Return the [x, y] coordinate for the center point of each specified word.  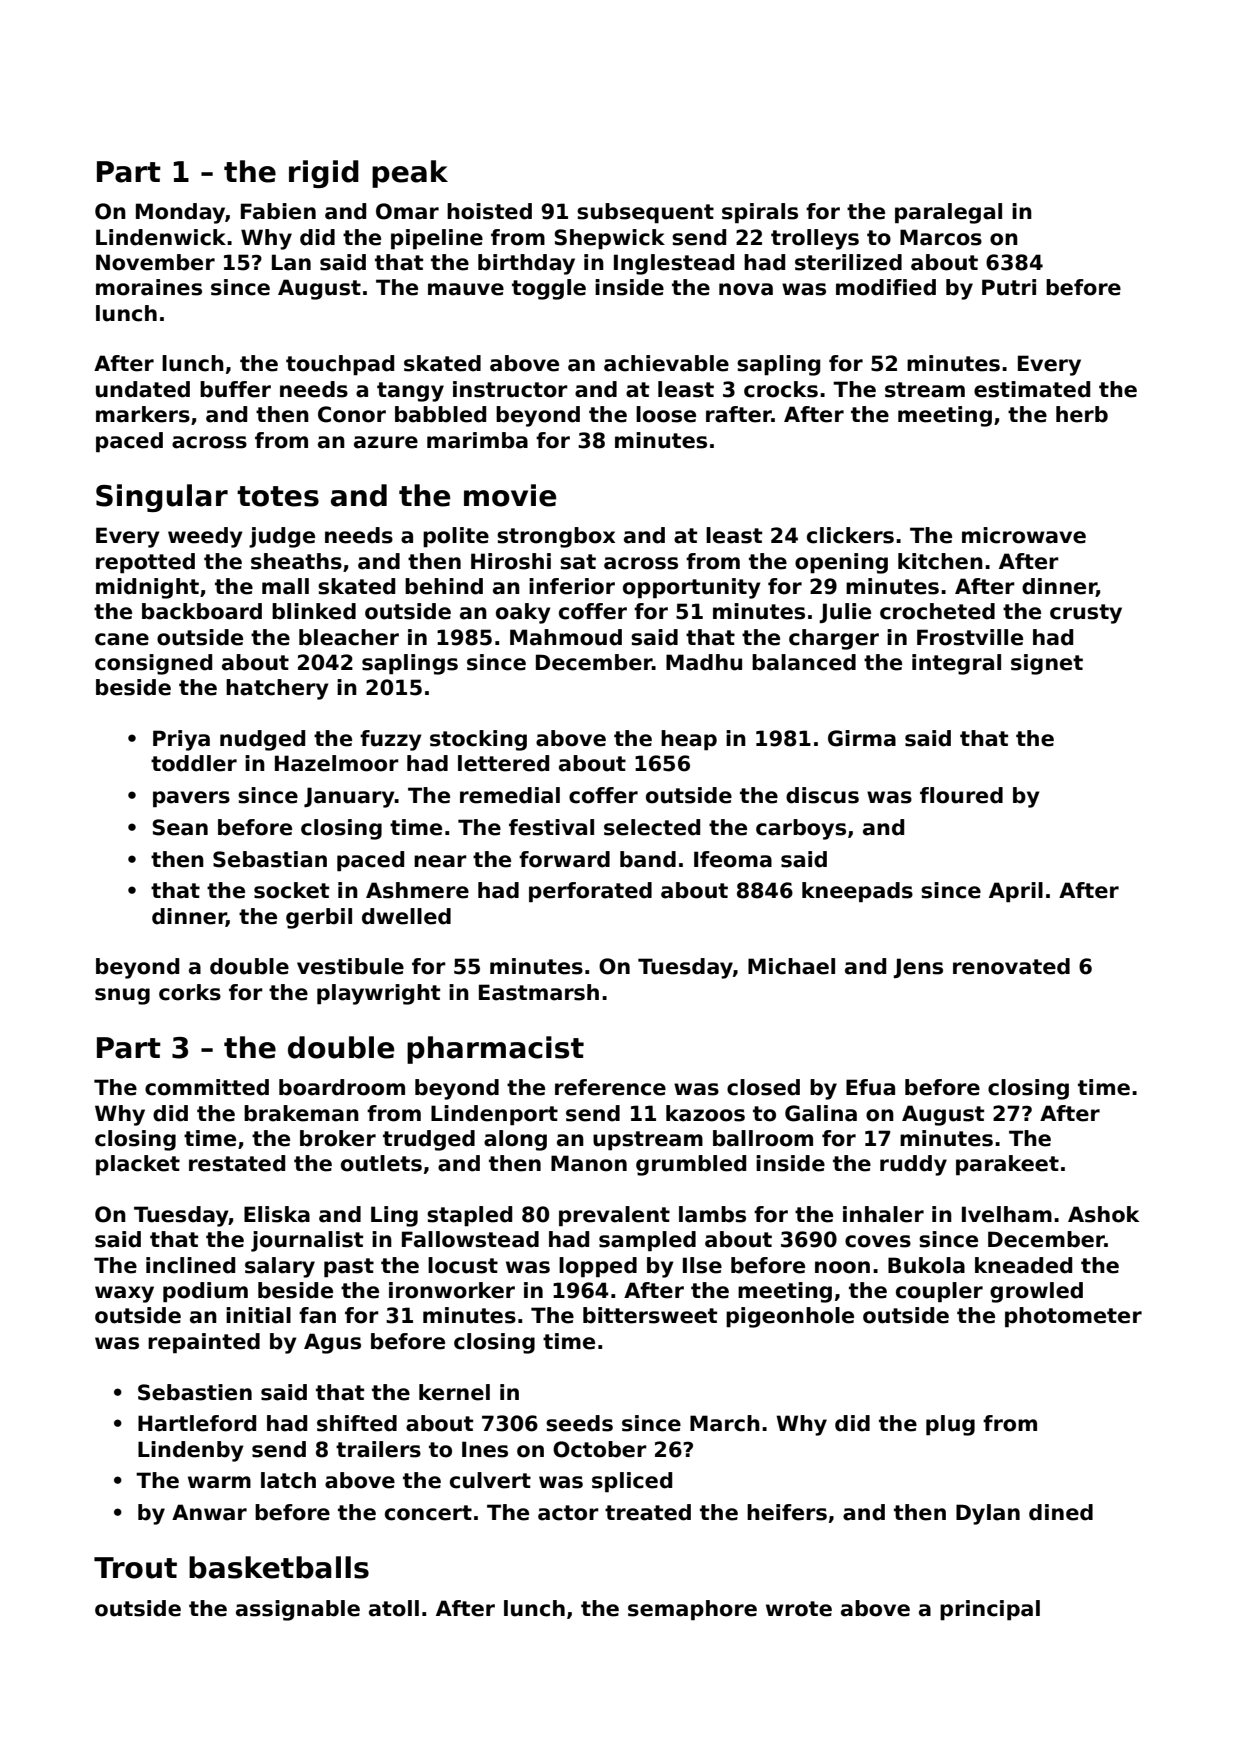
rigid [324, 174]
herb [1082, 414]
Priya [181, 740]
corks [190, 992]
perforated [590, 892]
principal [990, 1610]
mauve [466, 289]
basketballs [279, 1567]
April [1016, 892]
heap [689, 740]
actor [568, 1513]
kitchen [940, 561]
